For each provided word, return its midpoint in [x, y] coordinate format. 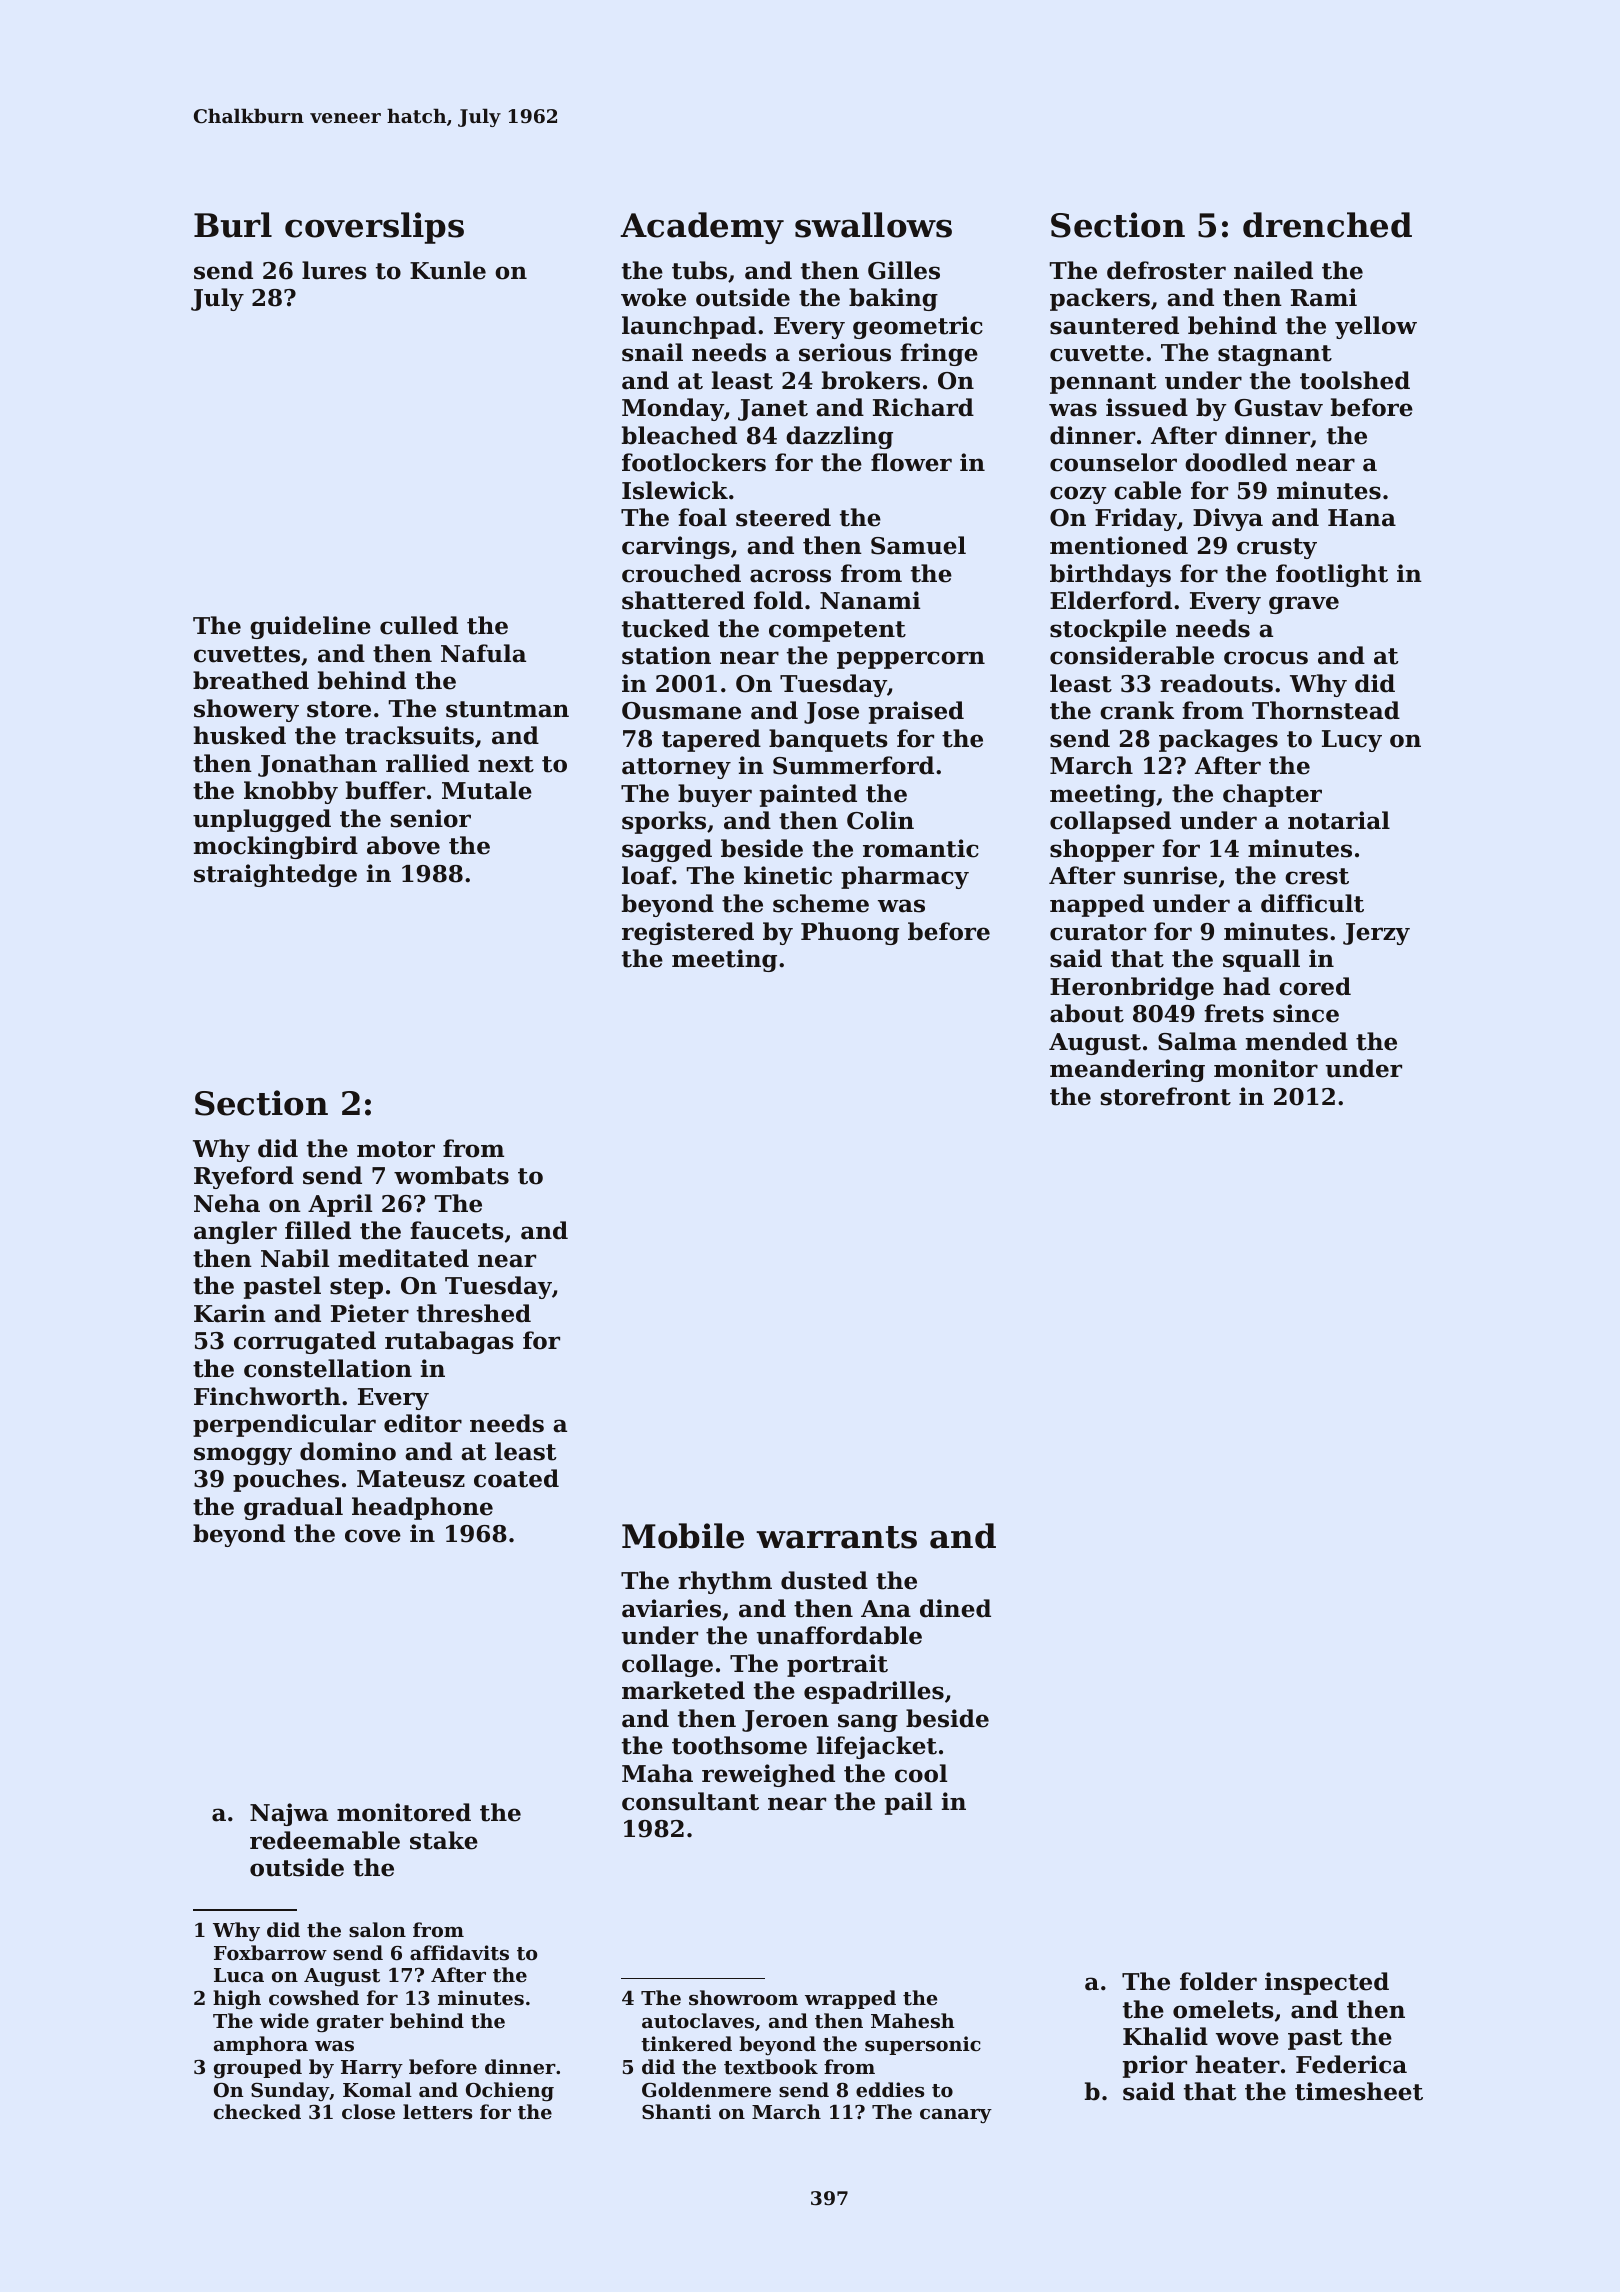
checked [257, 2111]
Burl [233, 225]
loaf [647, 875]
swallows [873, 225]
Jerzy [1376, 934]
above [403, 845]
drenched [1327, 225]
